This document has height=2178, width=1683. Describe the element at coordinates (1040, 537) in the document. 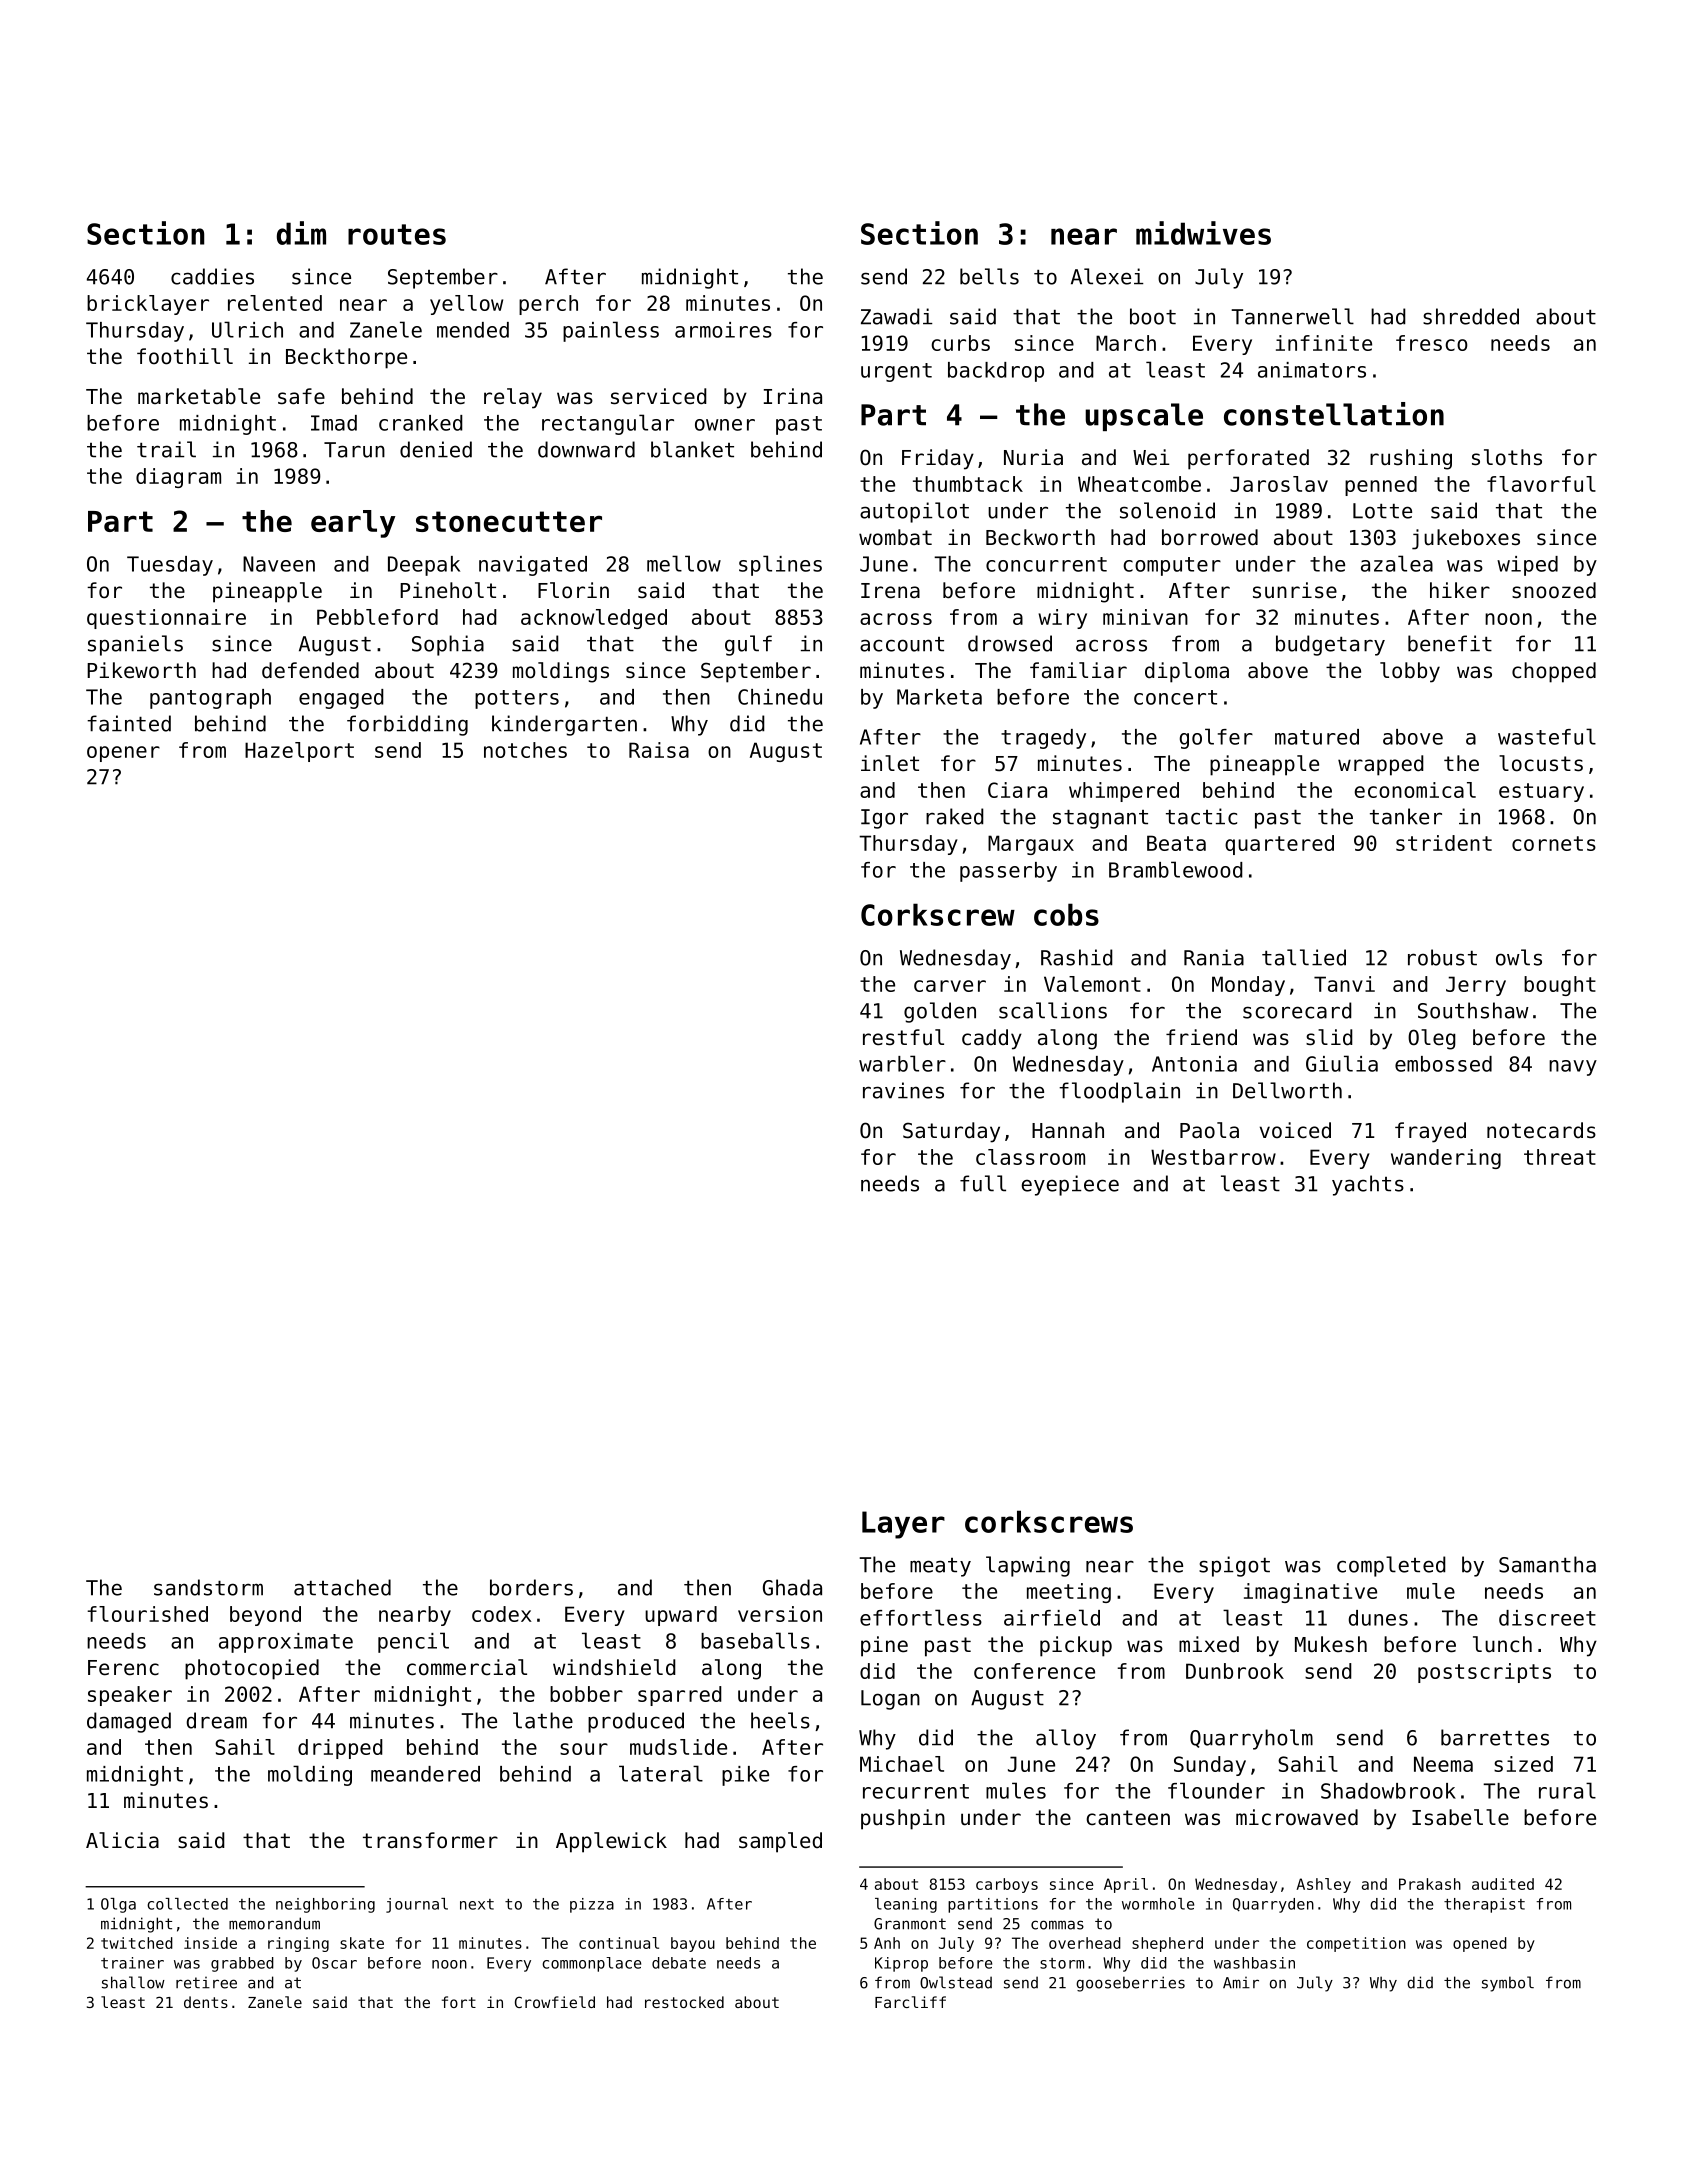

I see `Beckworth` at that location.
